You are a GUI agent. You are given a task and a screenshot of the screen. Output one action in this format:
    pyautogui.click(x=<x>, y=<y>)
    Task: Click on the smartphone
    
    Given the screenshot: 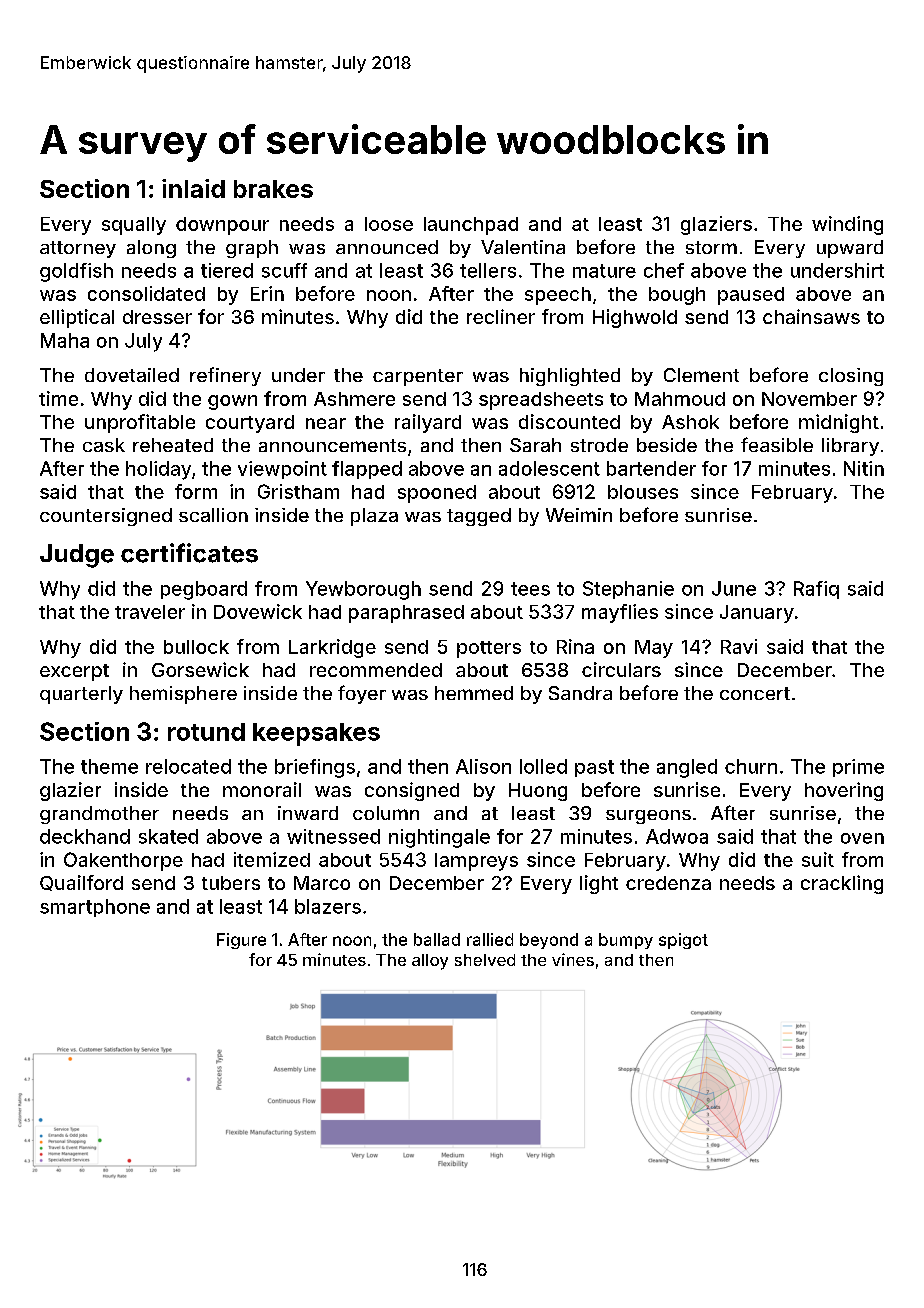 What is the action you would take?
    pyautogui.click(x=95, y=908)
